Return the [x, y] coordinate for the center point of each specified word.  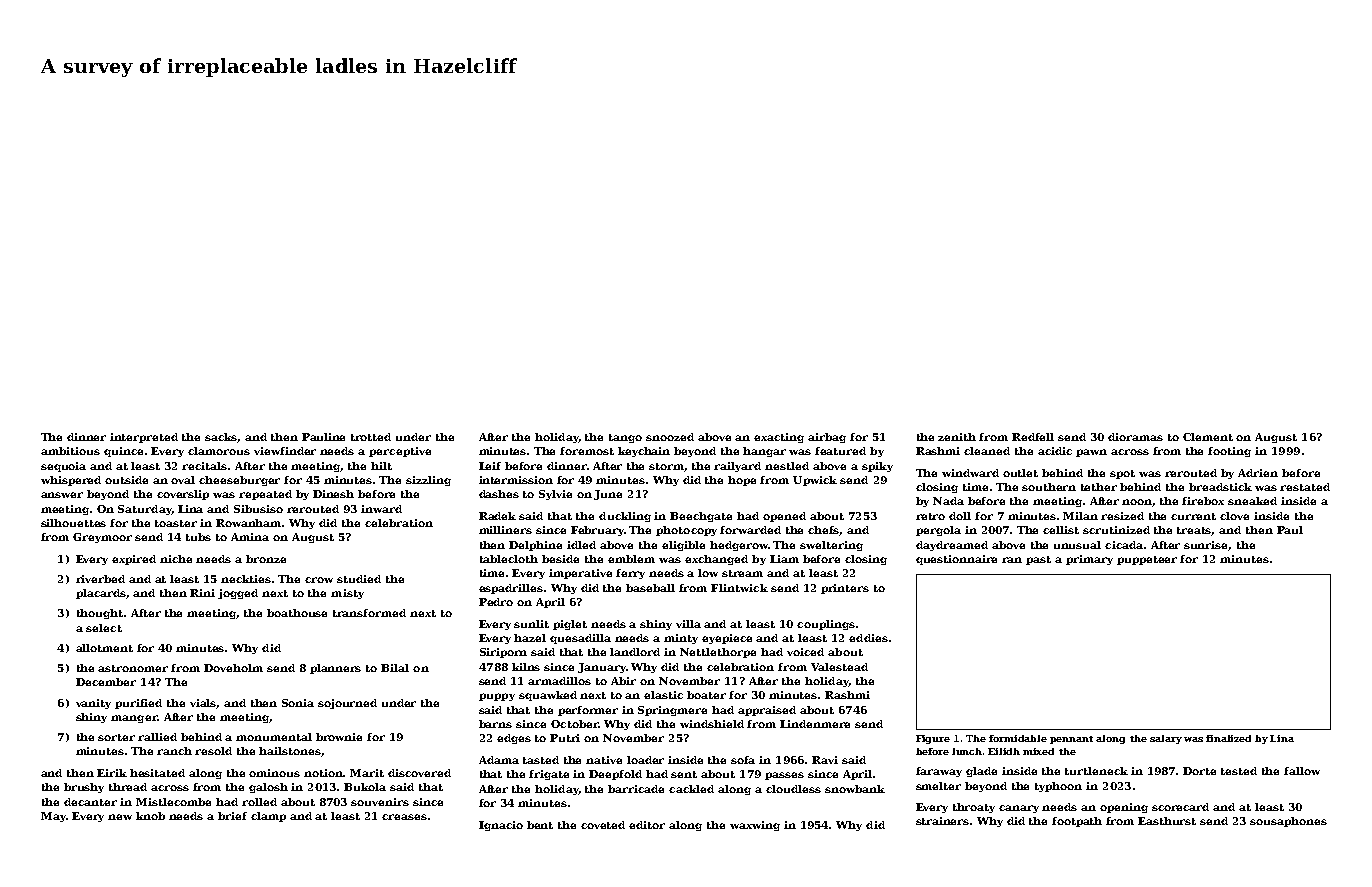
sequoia [63, 467]
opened [784, 517]
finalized [1228, 738]
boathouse [297, 613]
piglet [570, 625]
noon [1137, 503]
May [53, 817]
